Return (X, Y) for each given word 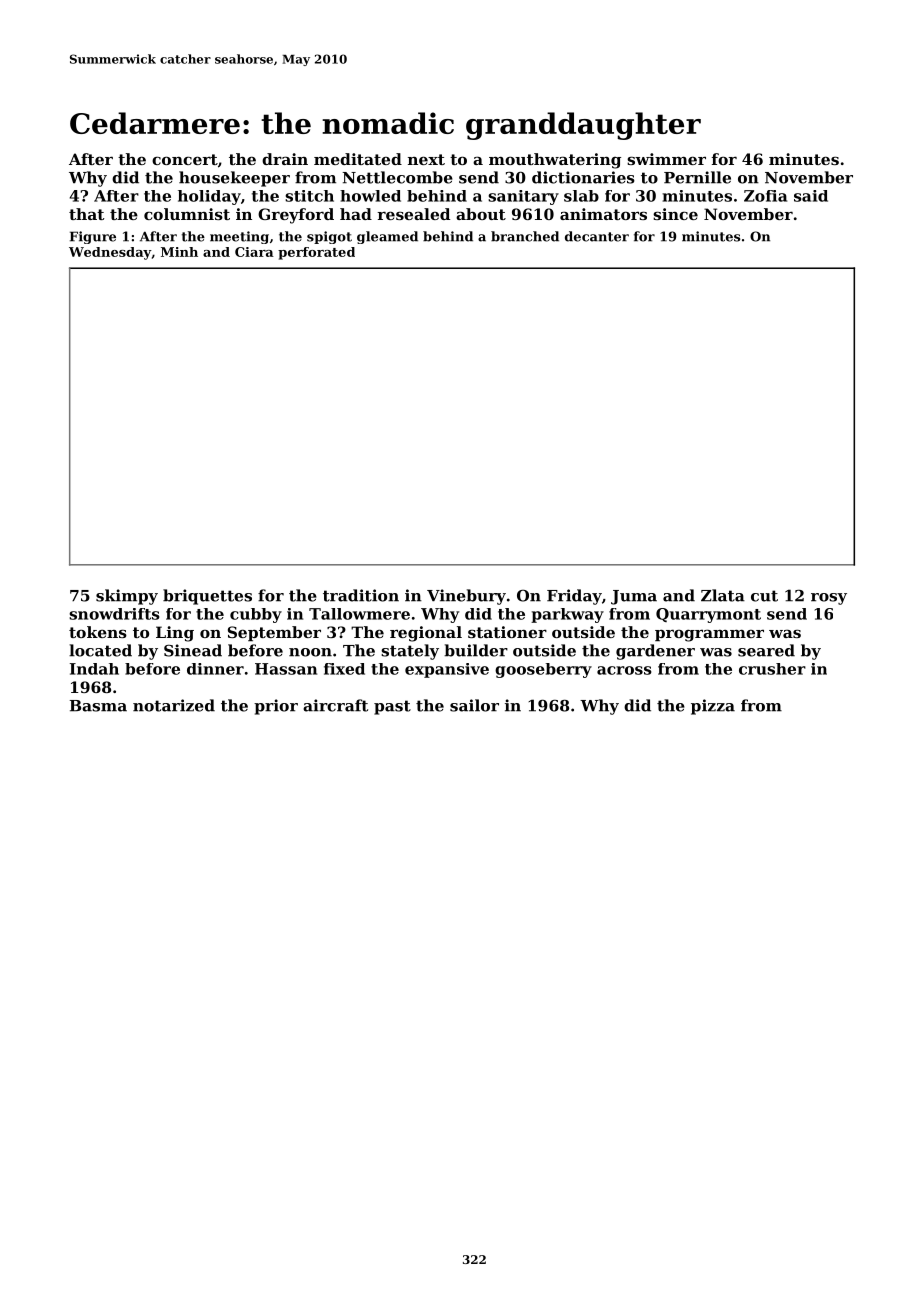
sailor (474, 705)
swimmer (666, 159)
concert (185, 159)
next (426, 159)
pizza (713, 707)
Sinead (193, 650)
